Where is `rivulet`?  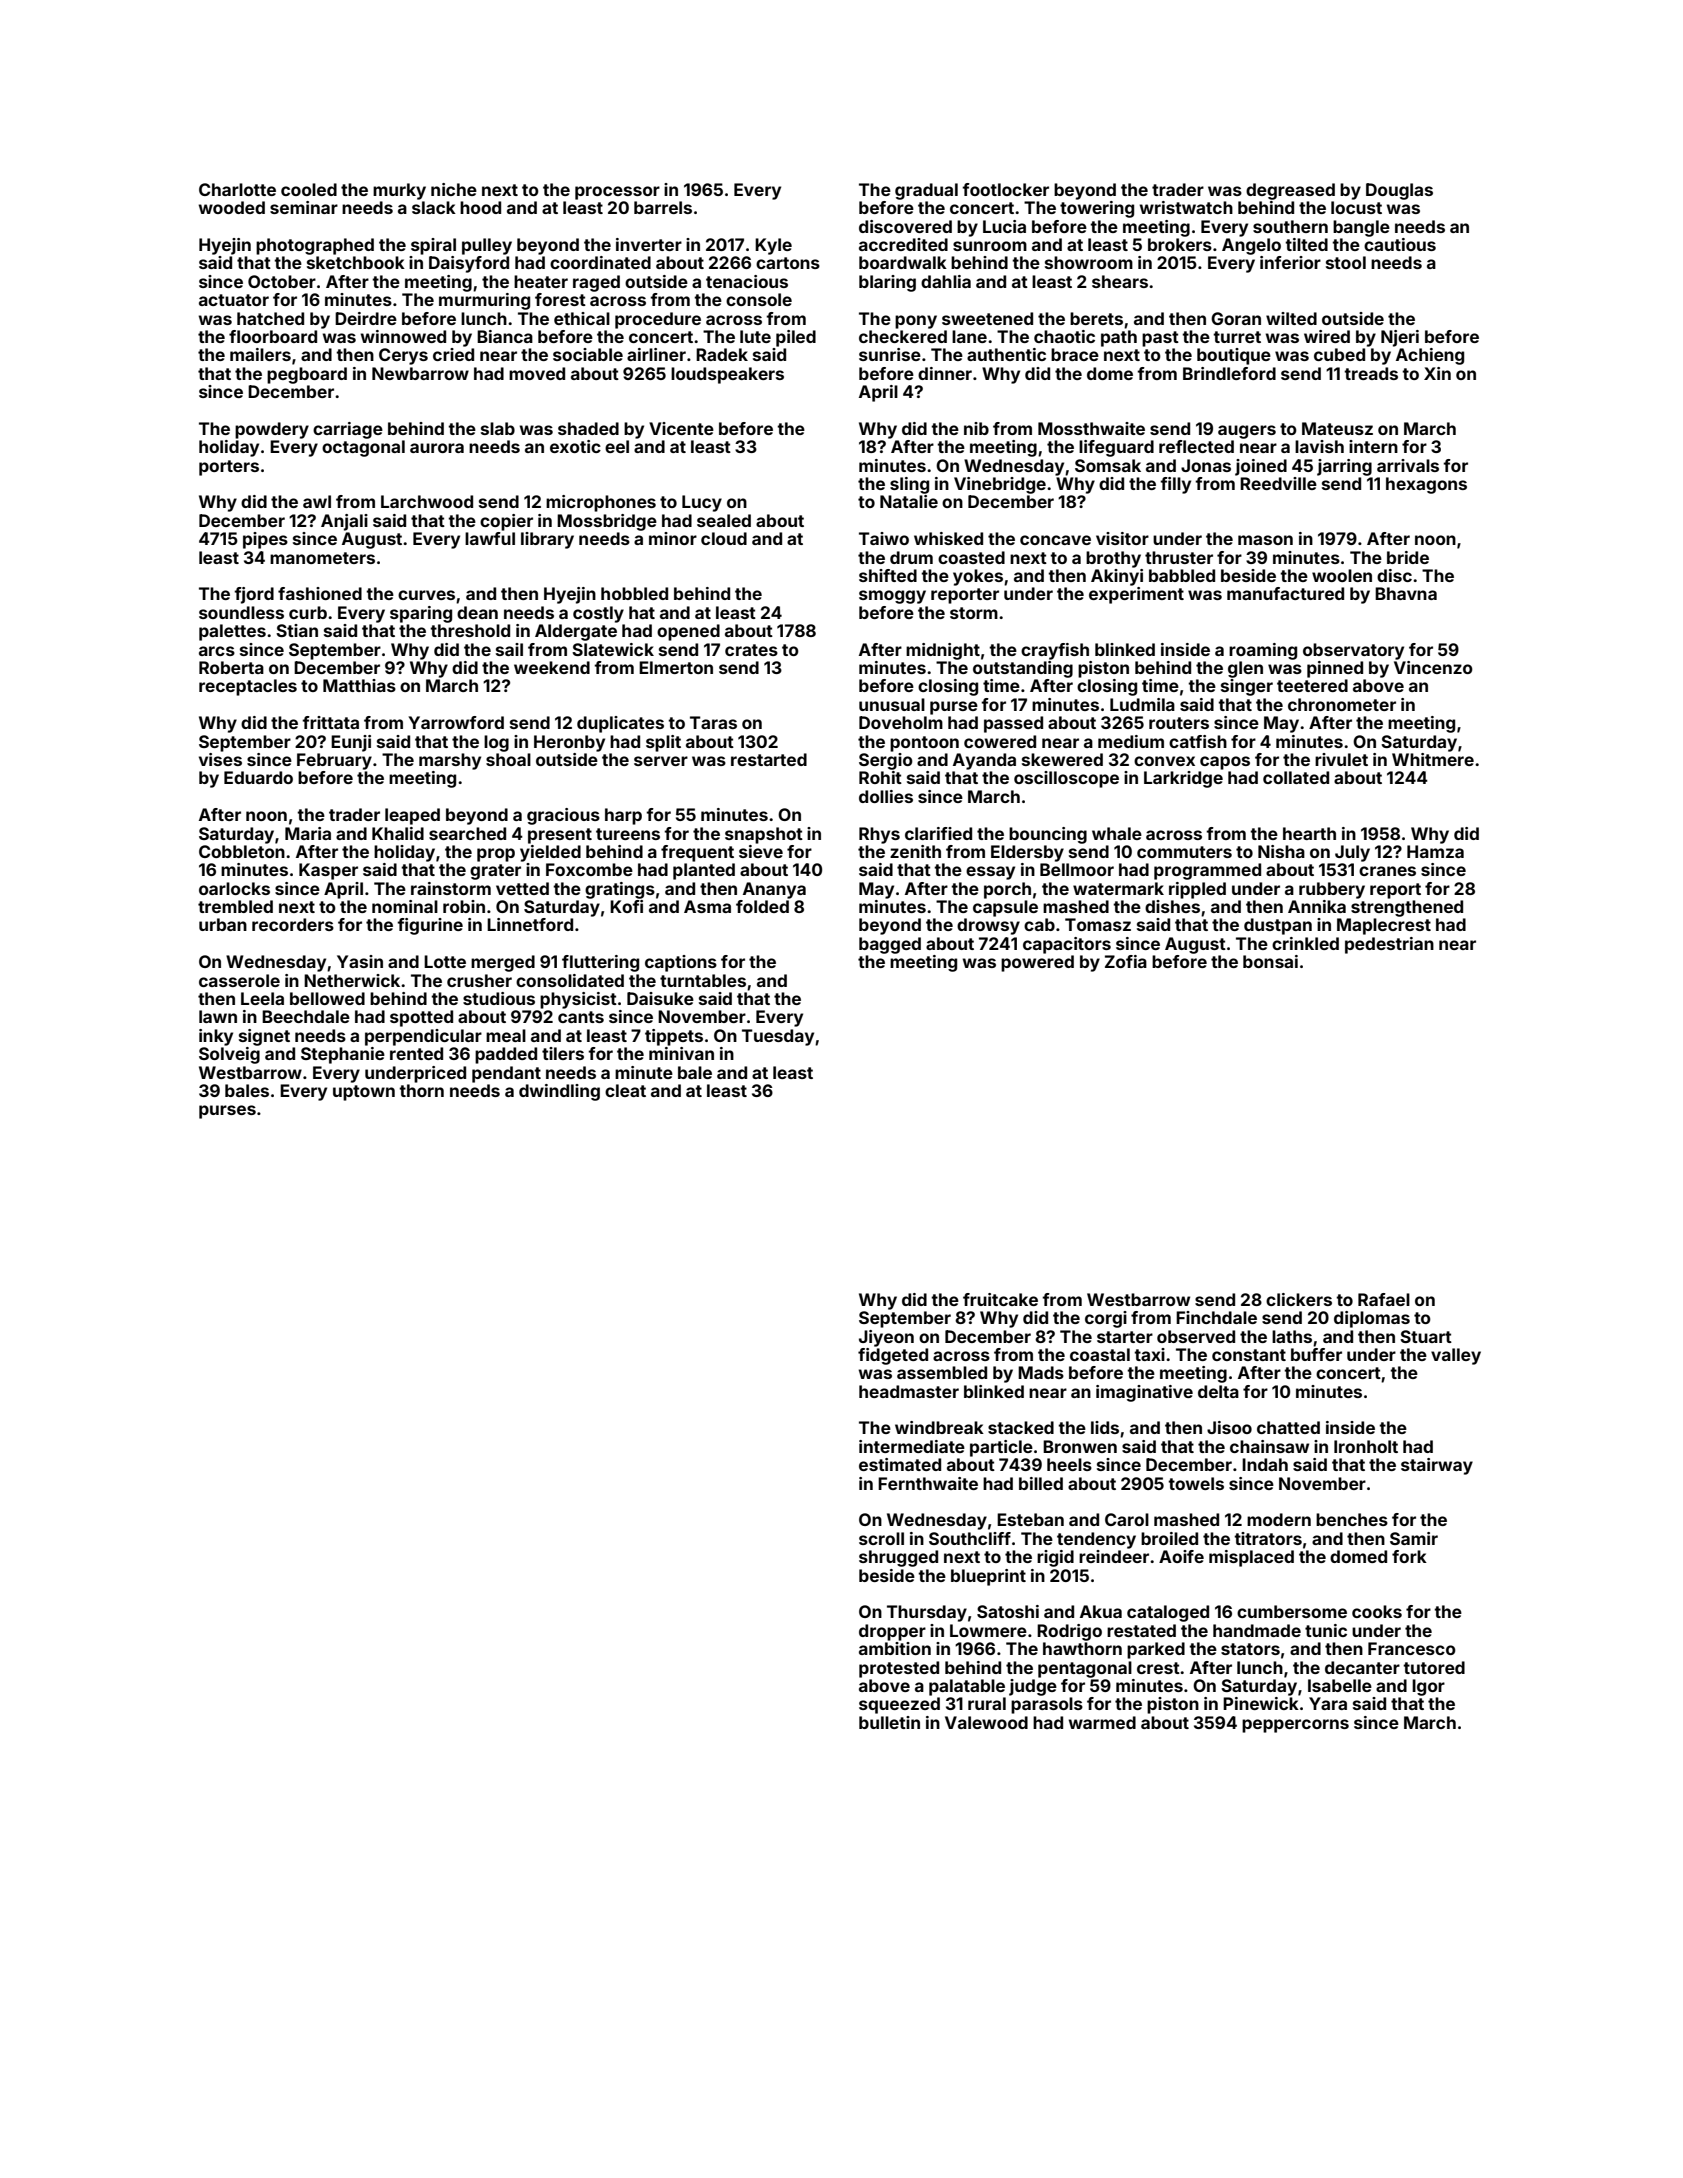
rivulet is located at coordinates (1341, 759).
